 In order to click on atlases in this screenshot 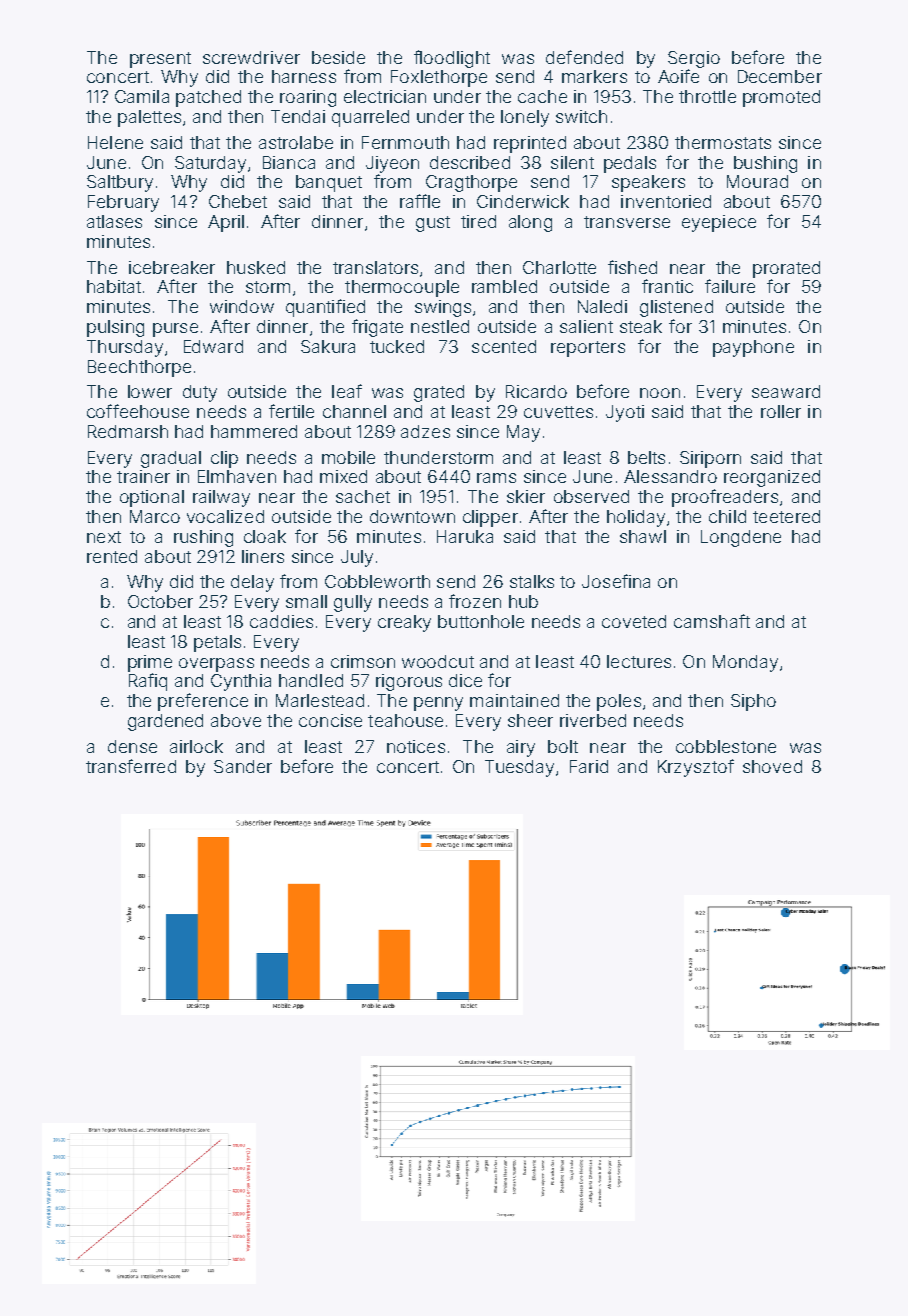, I will do `click(114, 221)`.
